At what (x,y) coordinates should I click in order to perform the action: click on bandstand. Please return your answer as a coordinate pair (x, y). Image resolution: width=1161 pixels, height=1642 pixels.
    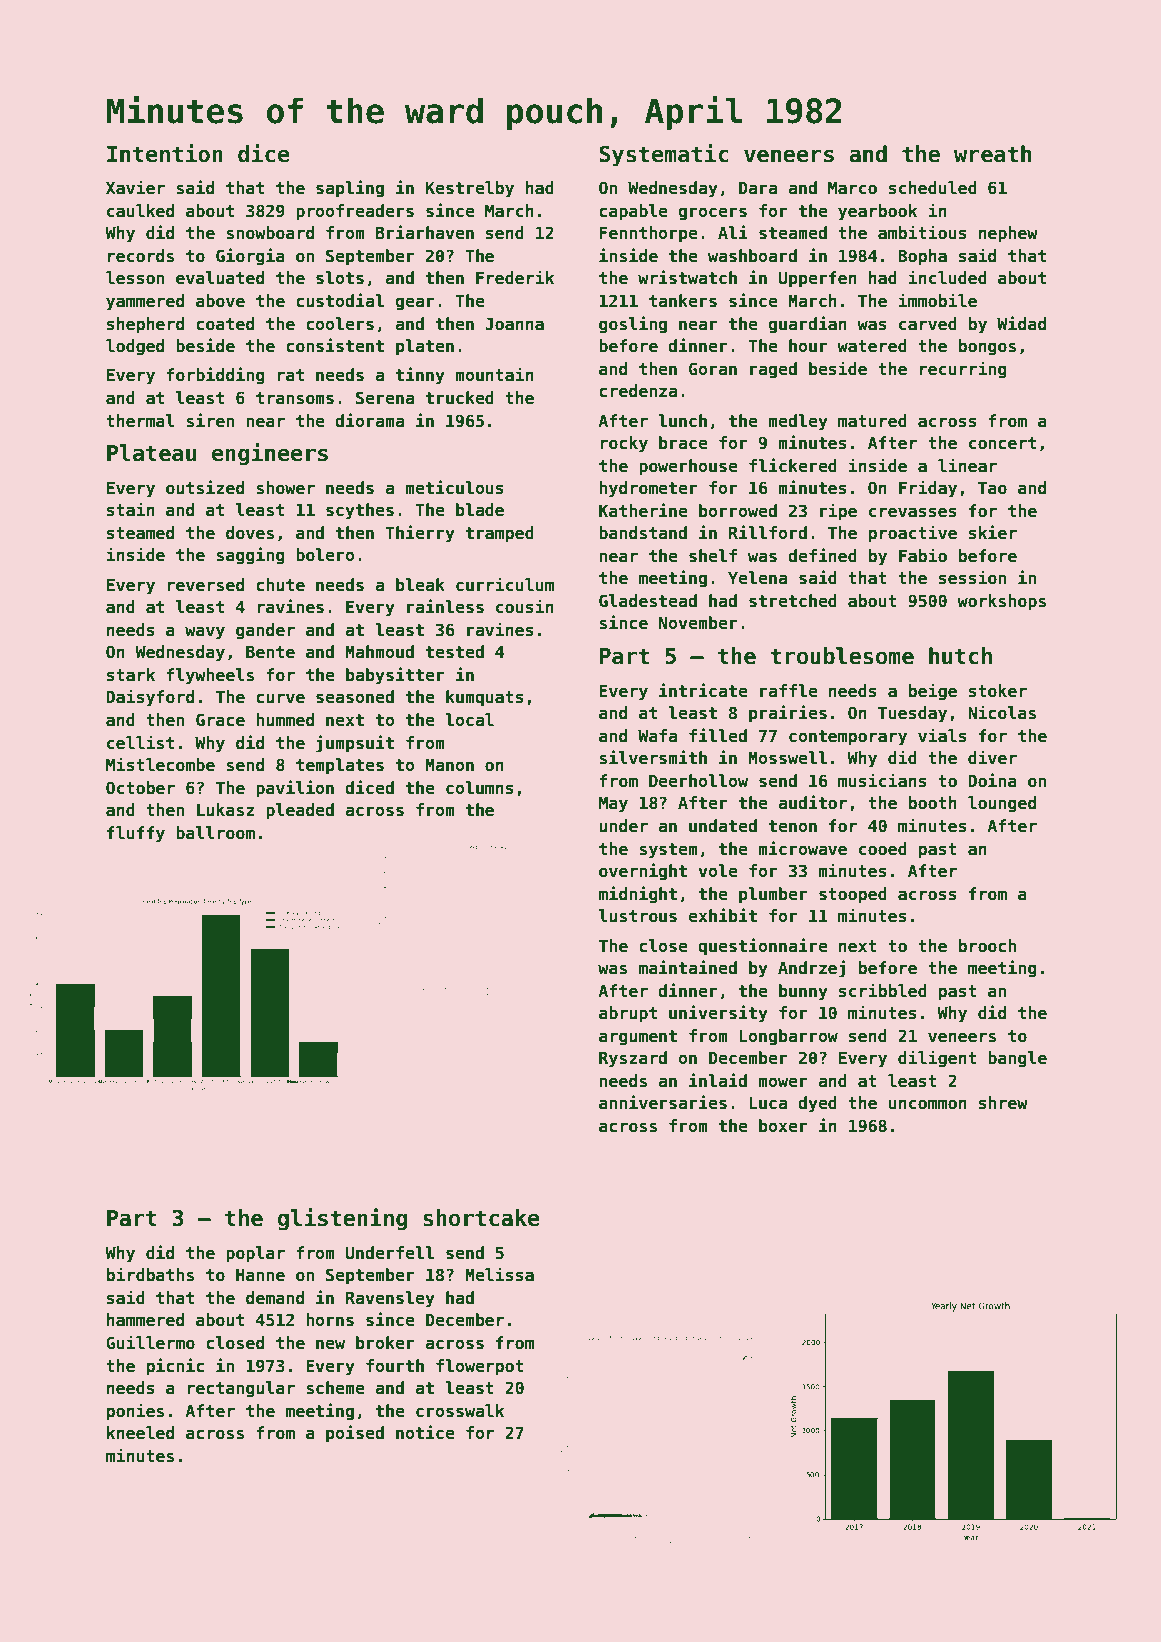
    Looking at the image, I should click on (643, 533).
